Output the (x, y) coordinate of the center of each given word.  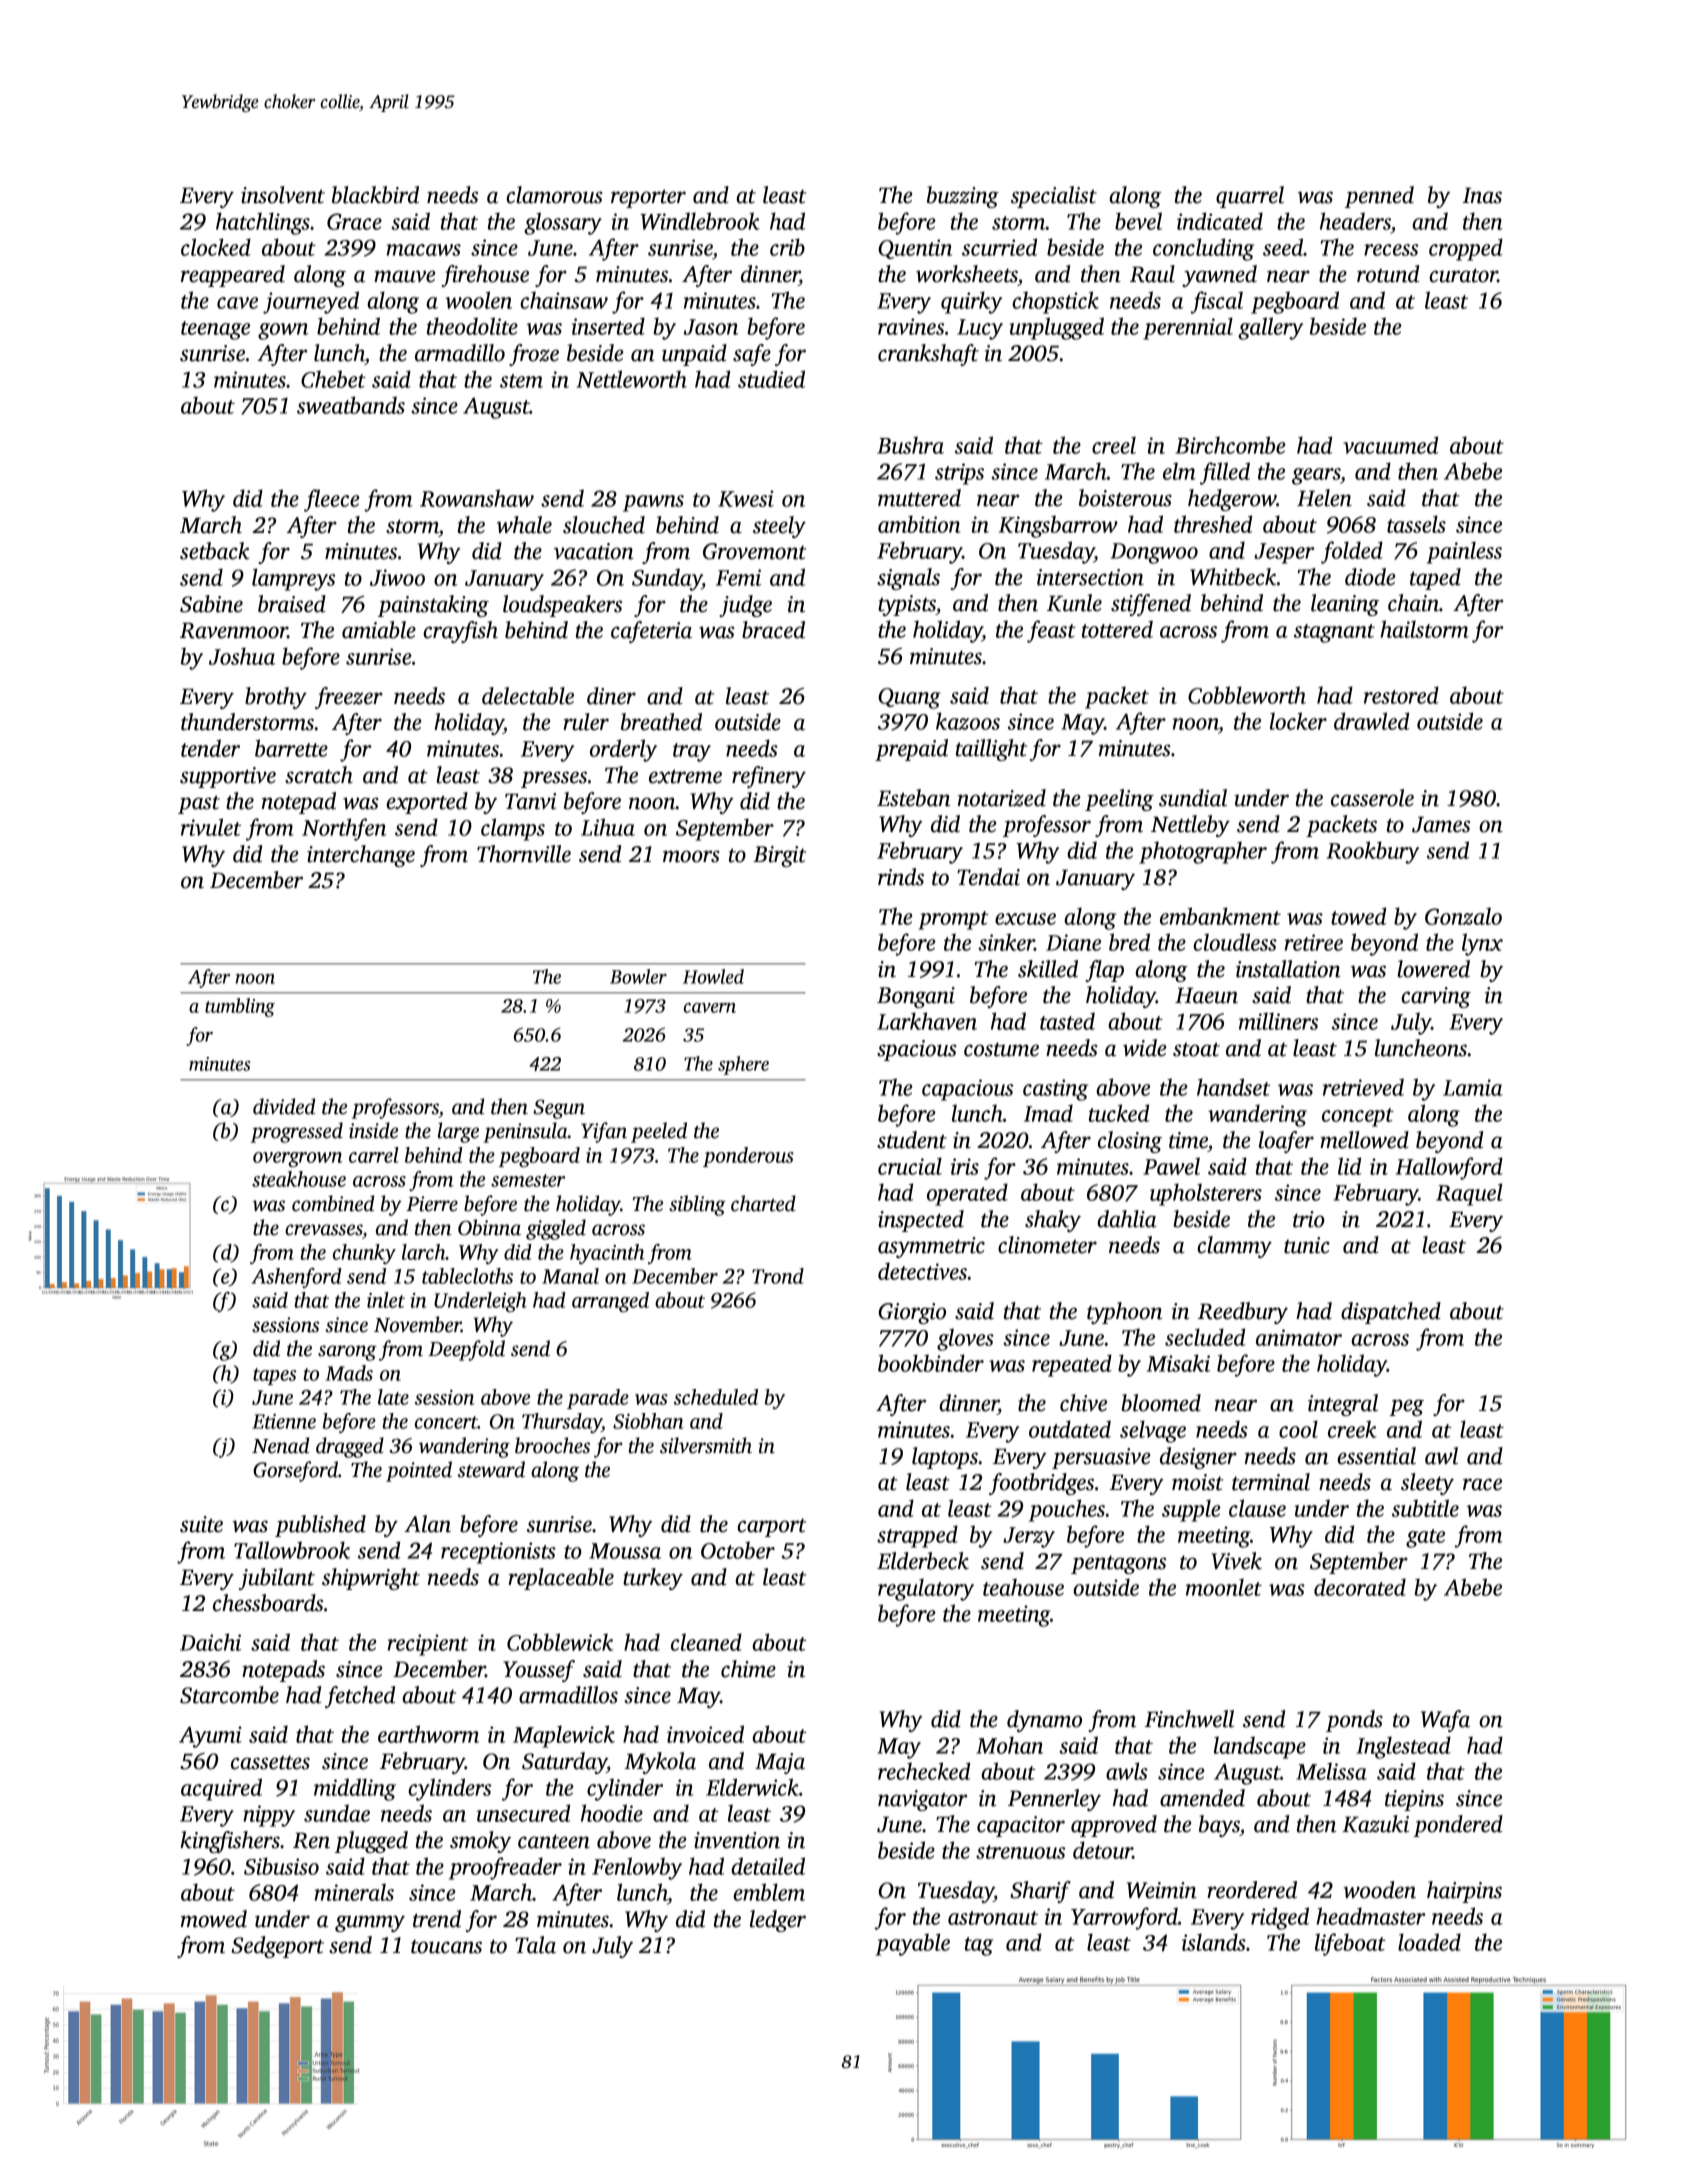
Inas (1482, 195)
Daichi (210, 1642)
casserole (1372, 798)
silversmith (706, 1445)
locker (1298, 721)
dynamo (1044, 1721)
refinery (769, 777)
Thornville (524, 854)
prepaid (911, 750)
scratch (319, 775)
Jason (711, 327)
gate (1425, 1538)
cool (1298, 1429)
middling (355, 1789)
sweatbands (351, 405)
